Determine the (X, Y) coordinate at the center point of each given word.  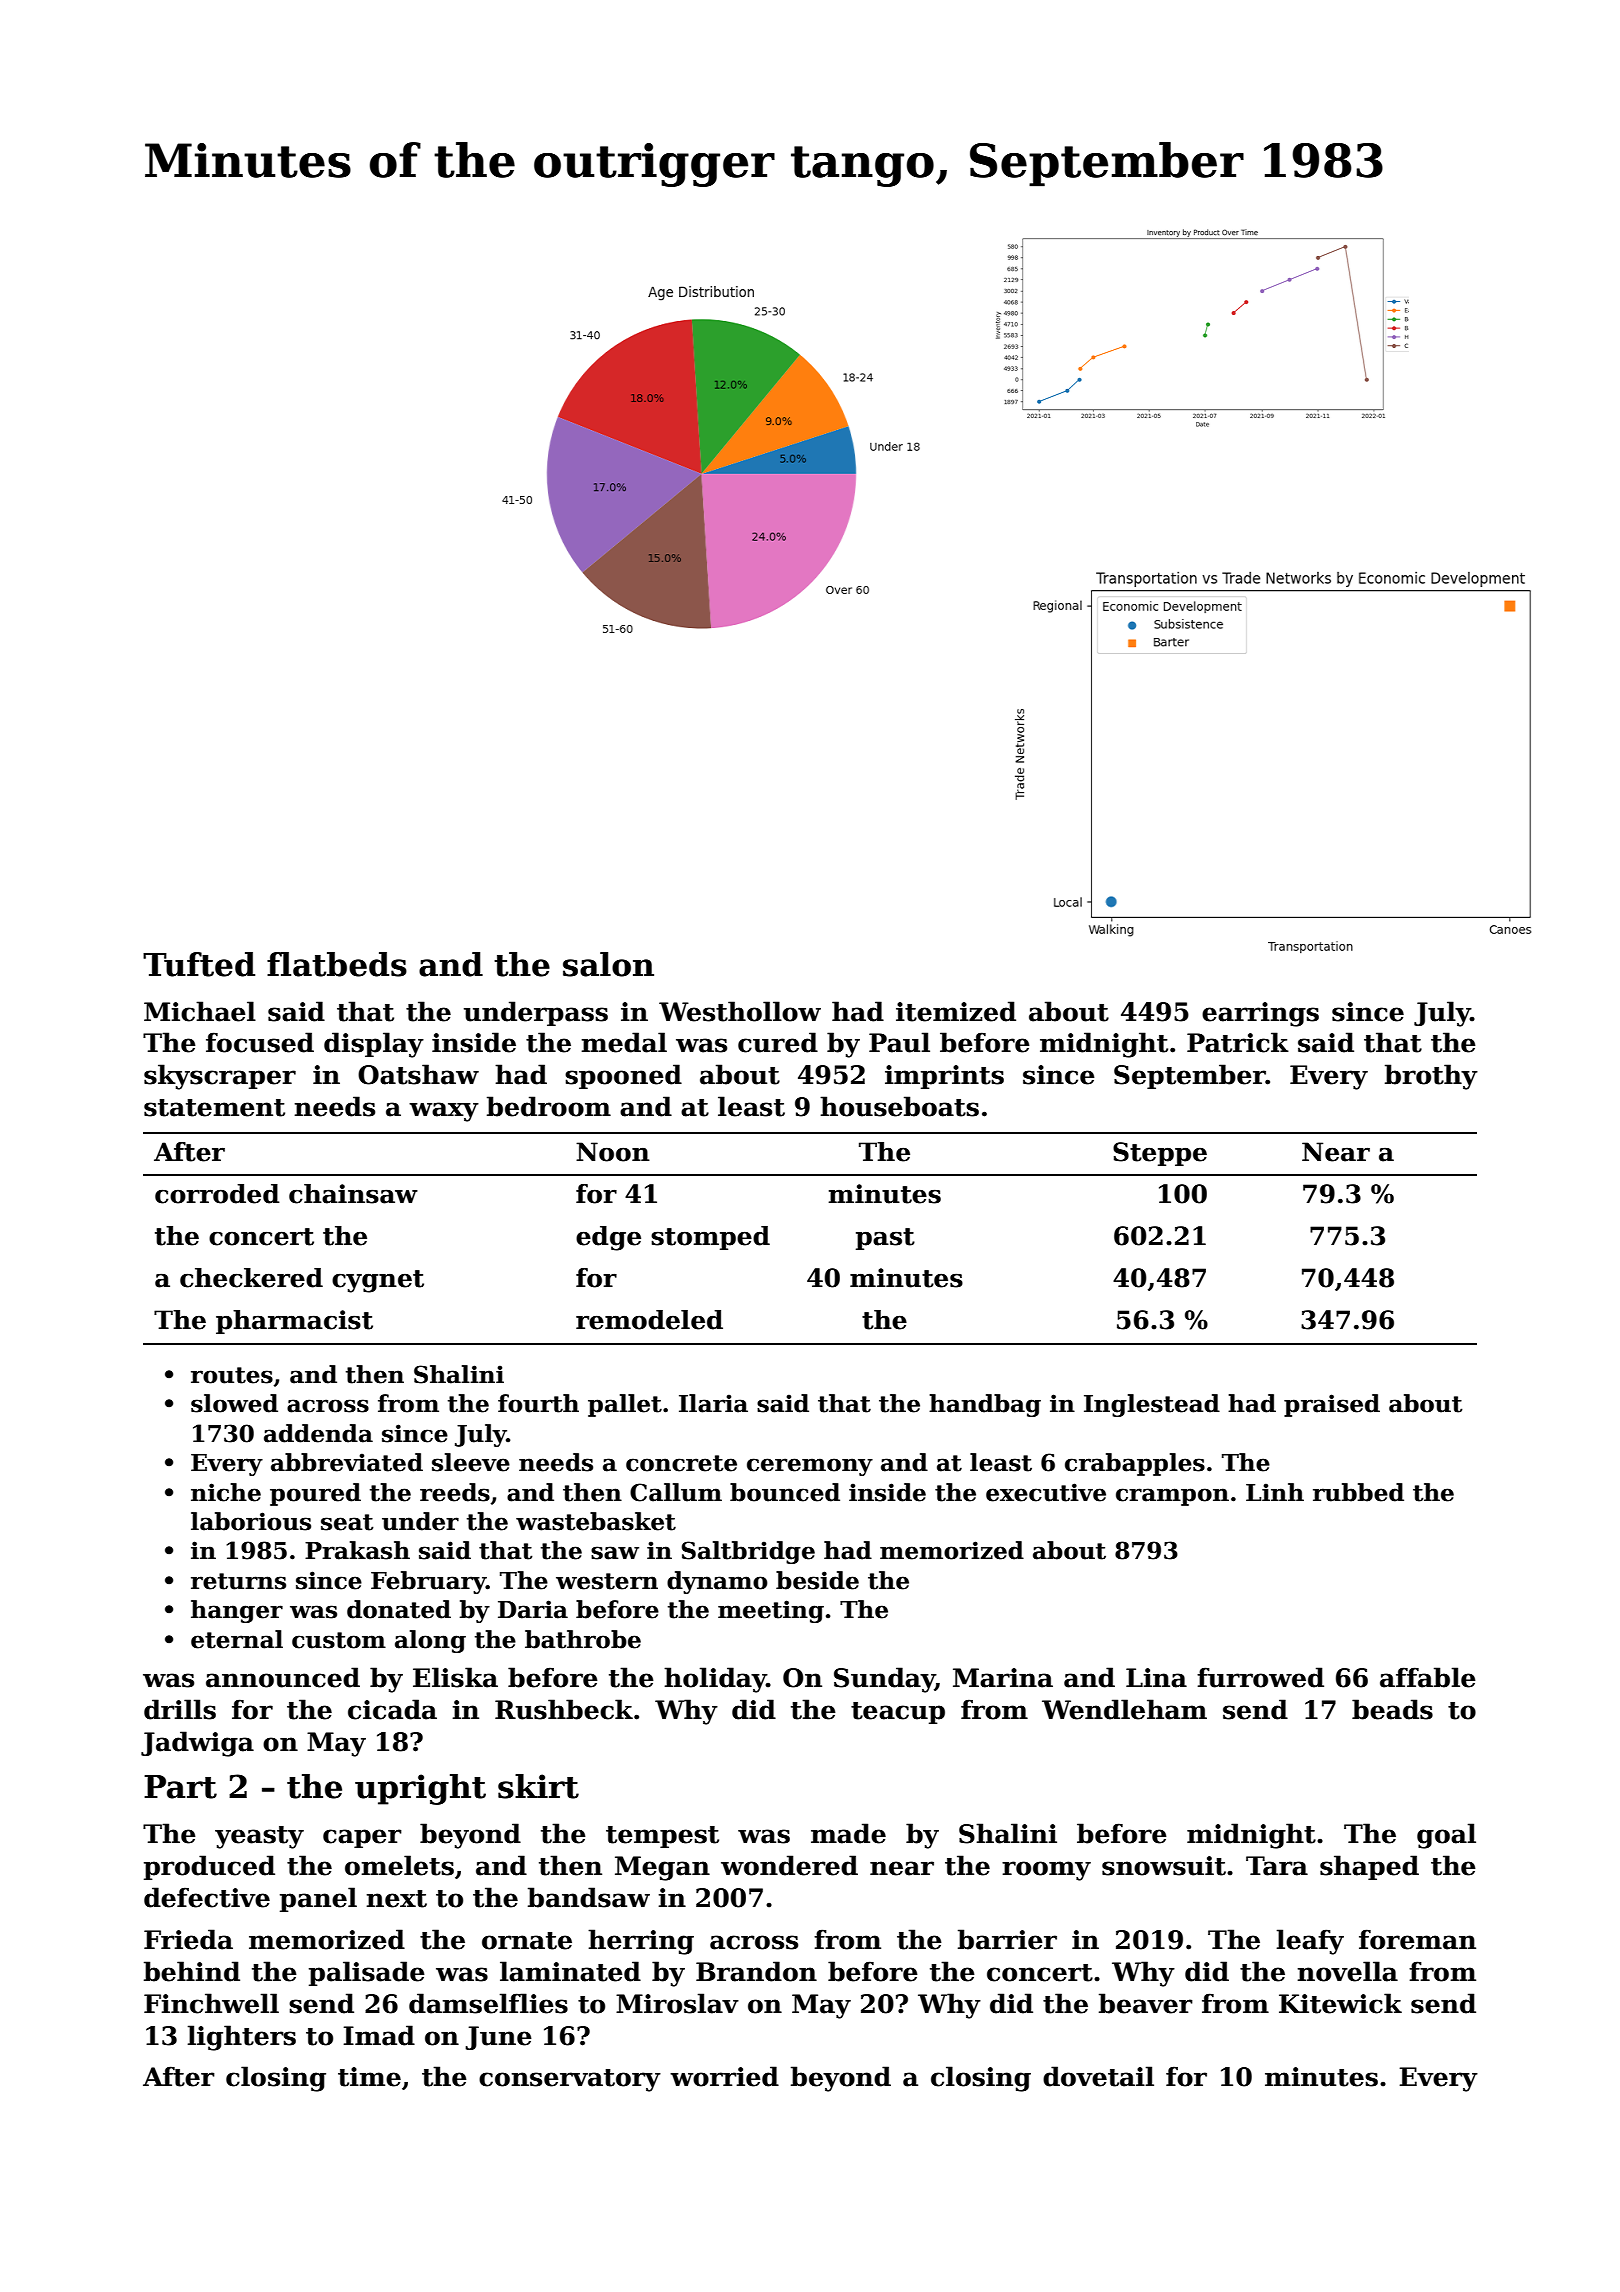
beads (1392, 1709)
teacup (898, 1713)
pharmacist (294, 1322)
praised (1332, 1405)
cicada (392, 1709)
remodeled (649, 1320)
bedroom (549, 1106)
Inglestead (1152, 1405)
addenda (318, 1433)
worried (724, 2076)
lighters (242, 2038)
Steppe (1160, 1154)
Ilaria (713, 1403)
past (885, 1239)
